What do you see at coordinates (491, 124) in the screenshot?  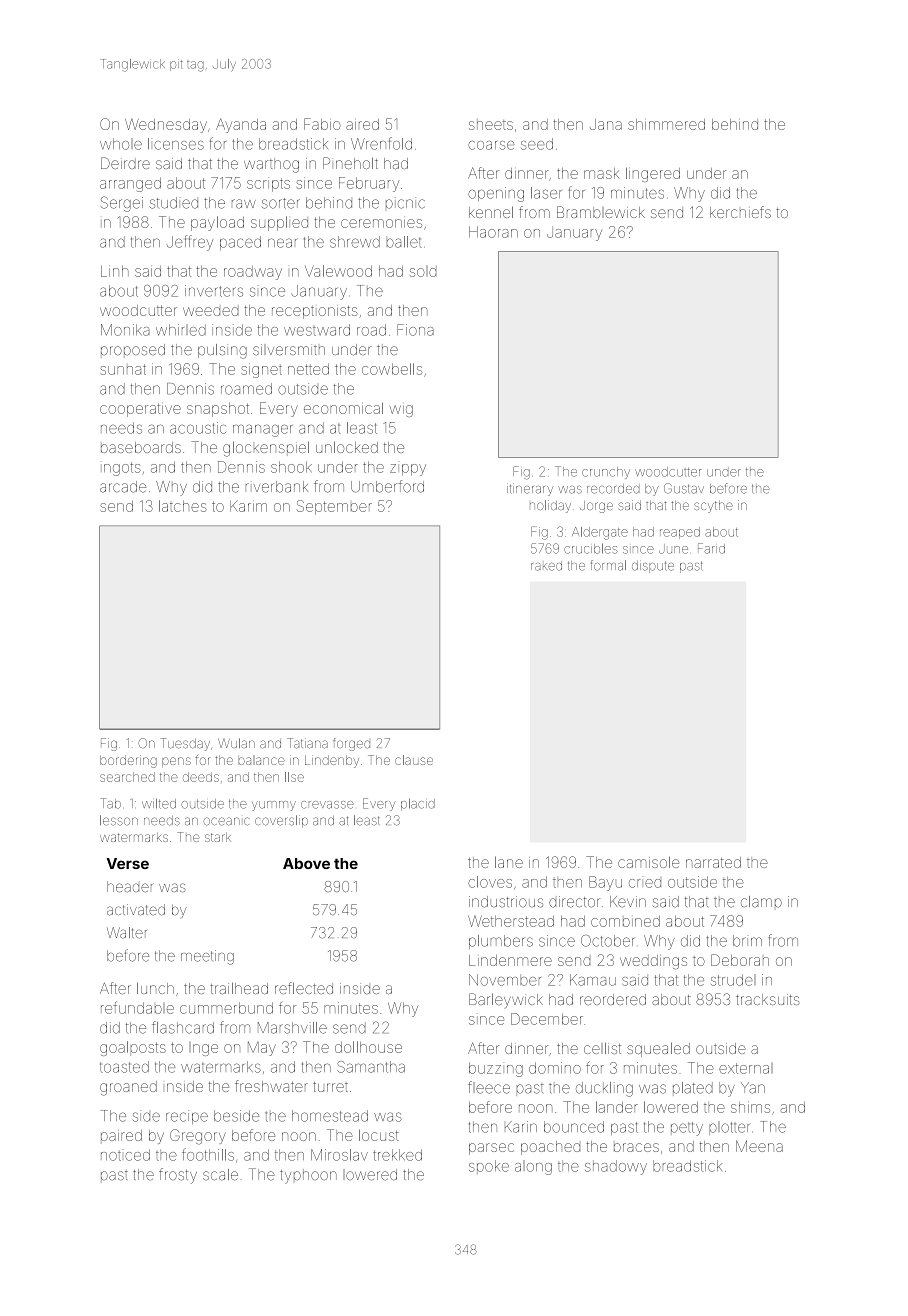 I see `sheets` at bounding box center [491, 124].
